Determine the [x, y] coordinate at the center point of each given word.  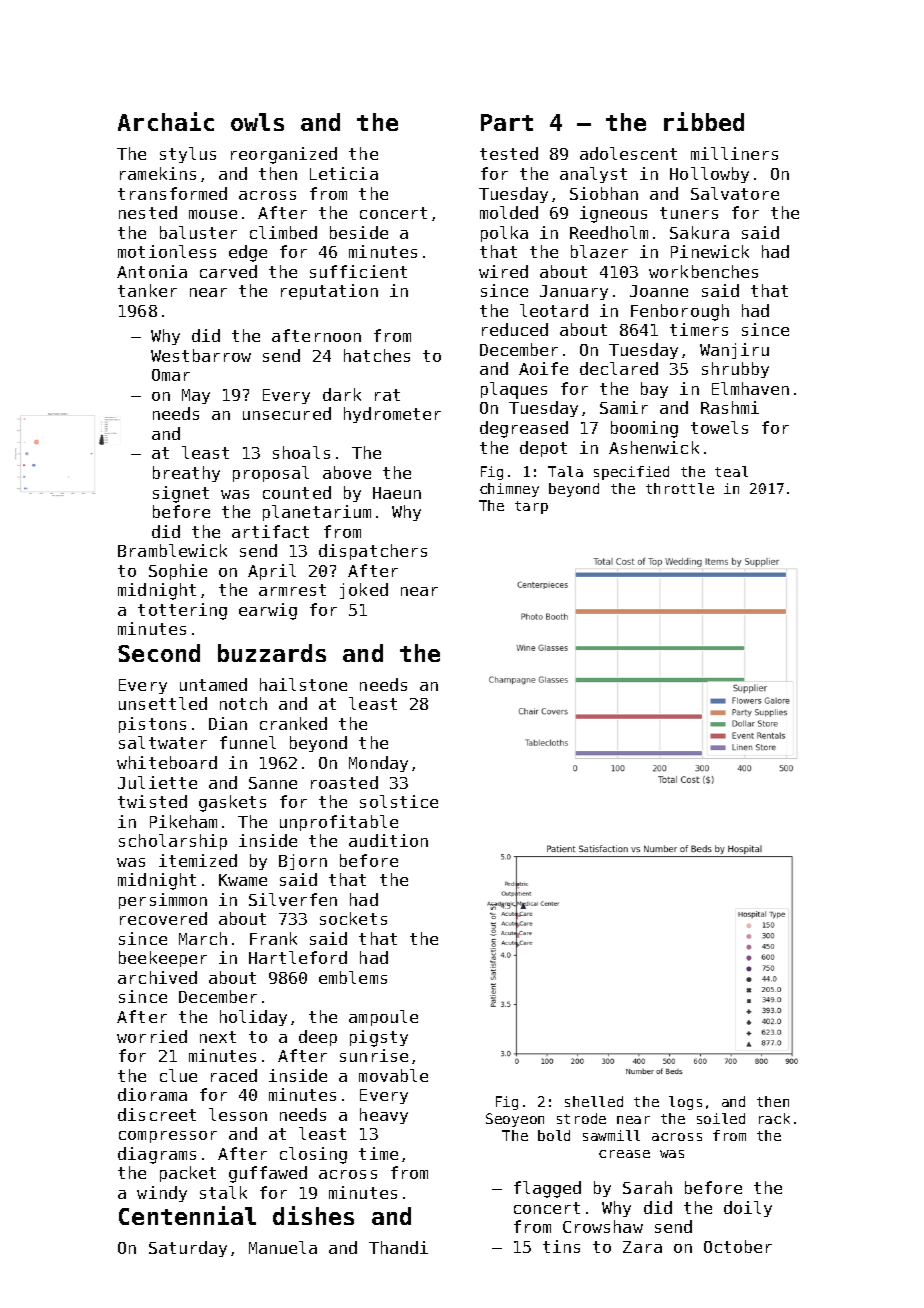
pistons [152, 725]
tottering [182, 611]
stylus [188, 155]
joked [364, 591]
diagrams [157, 1155]
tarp [531, 507]
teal [731, 471]
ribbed [704, 121]
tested [509, 153]
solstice [399, 801]
